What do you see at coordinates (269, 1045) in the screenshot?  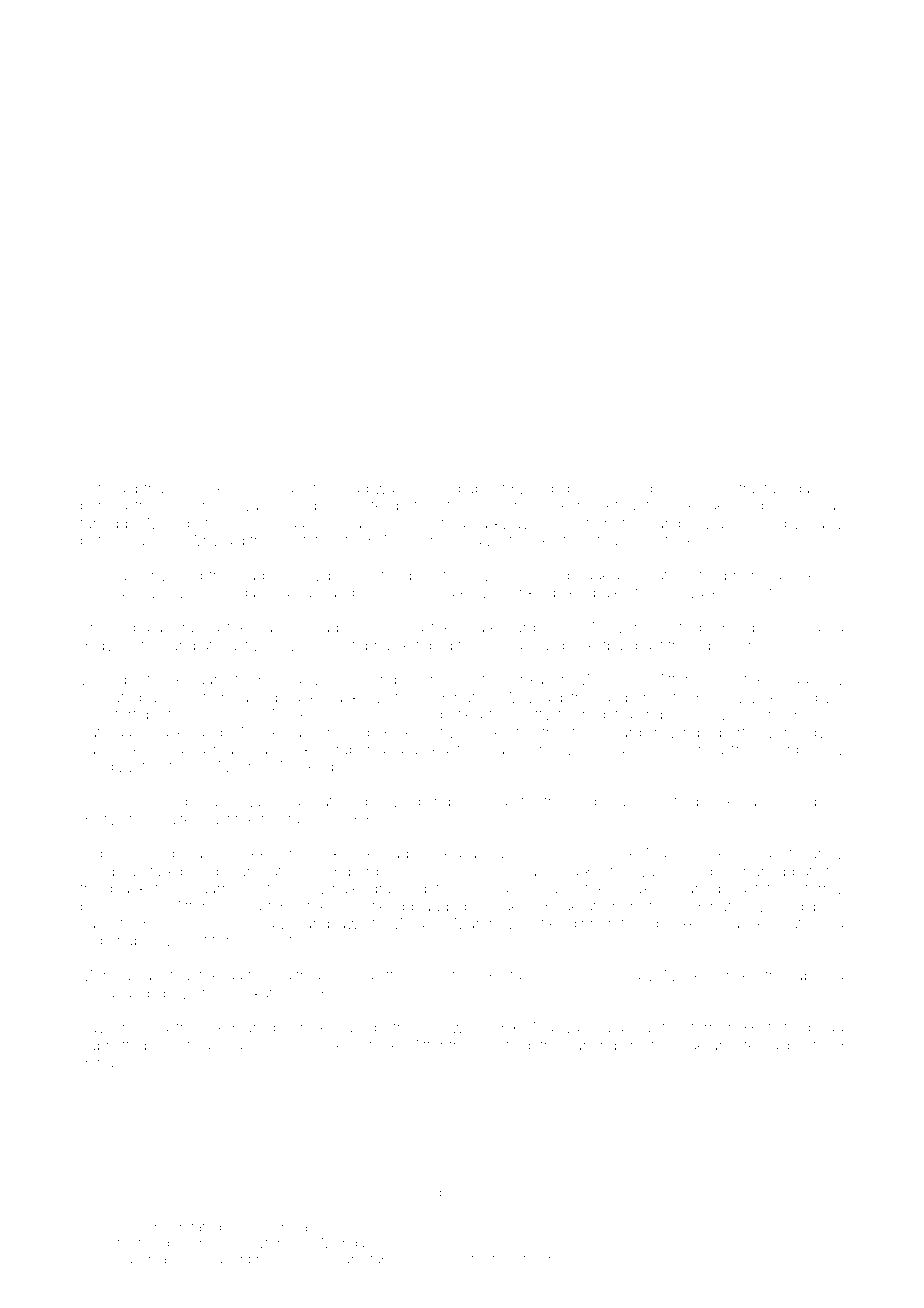 I see `dominoes` at bounding box center [269, 1045].
